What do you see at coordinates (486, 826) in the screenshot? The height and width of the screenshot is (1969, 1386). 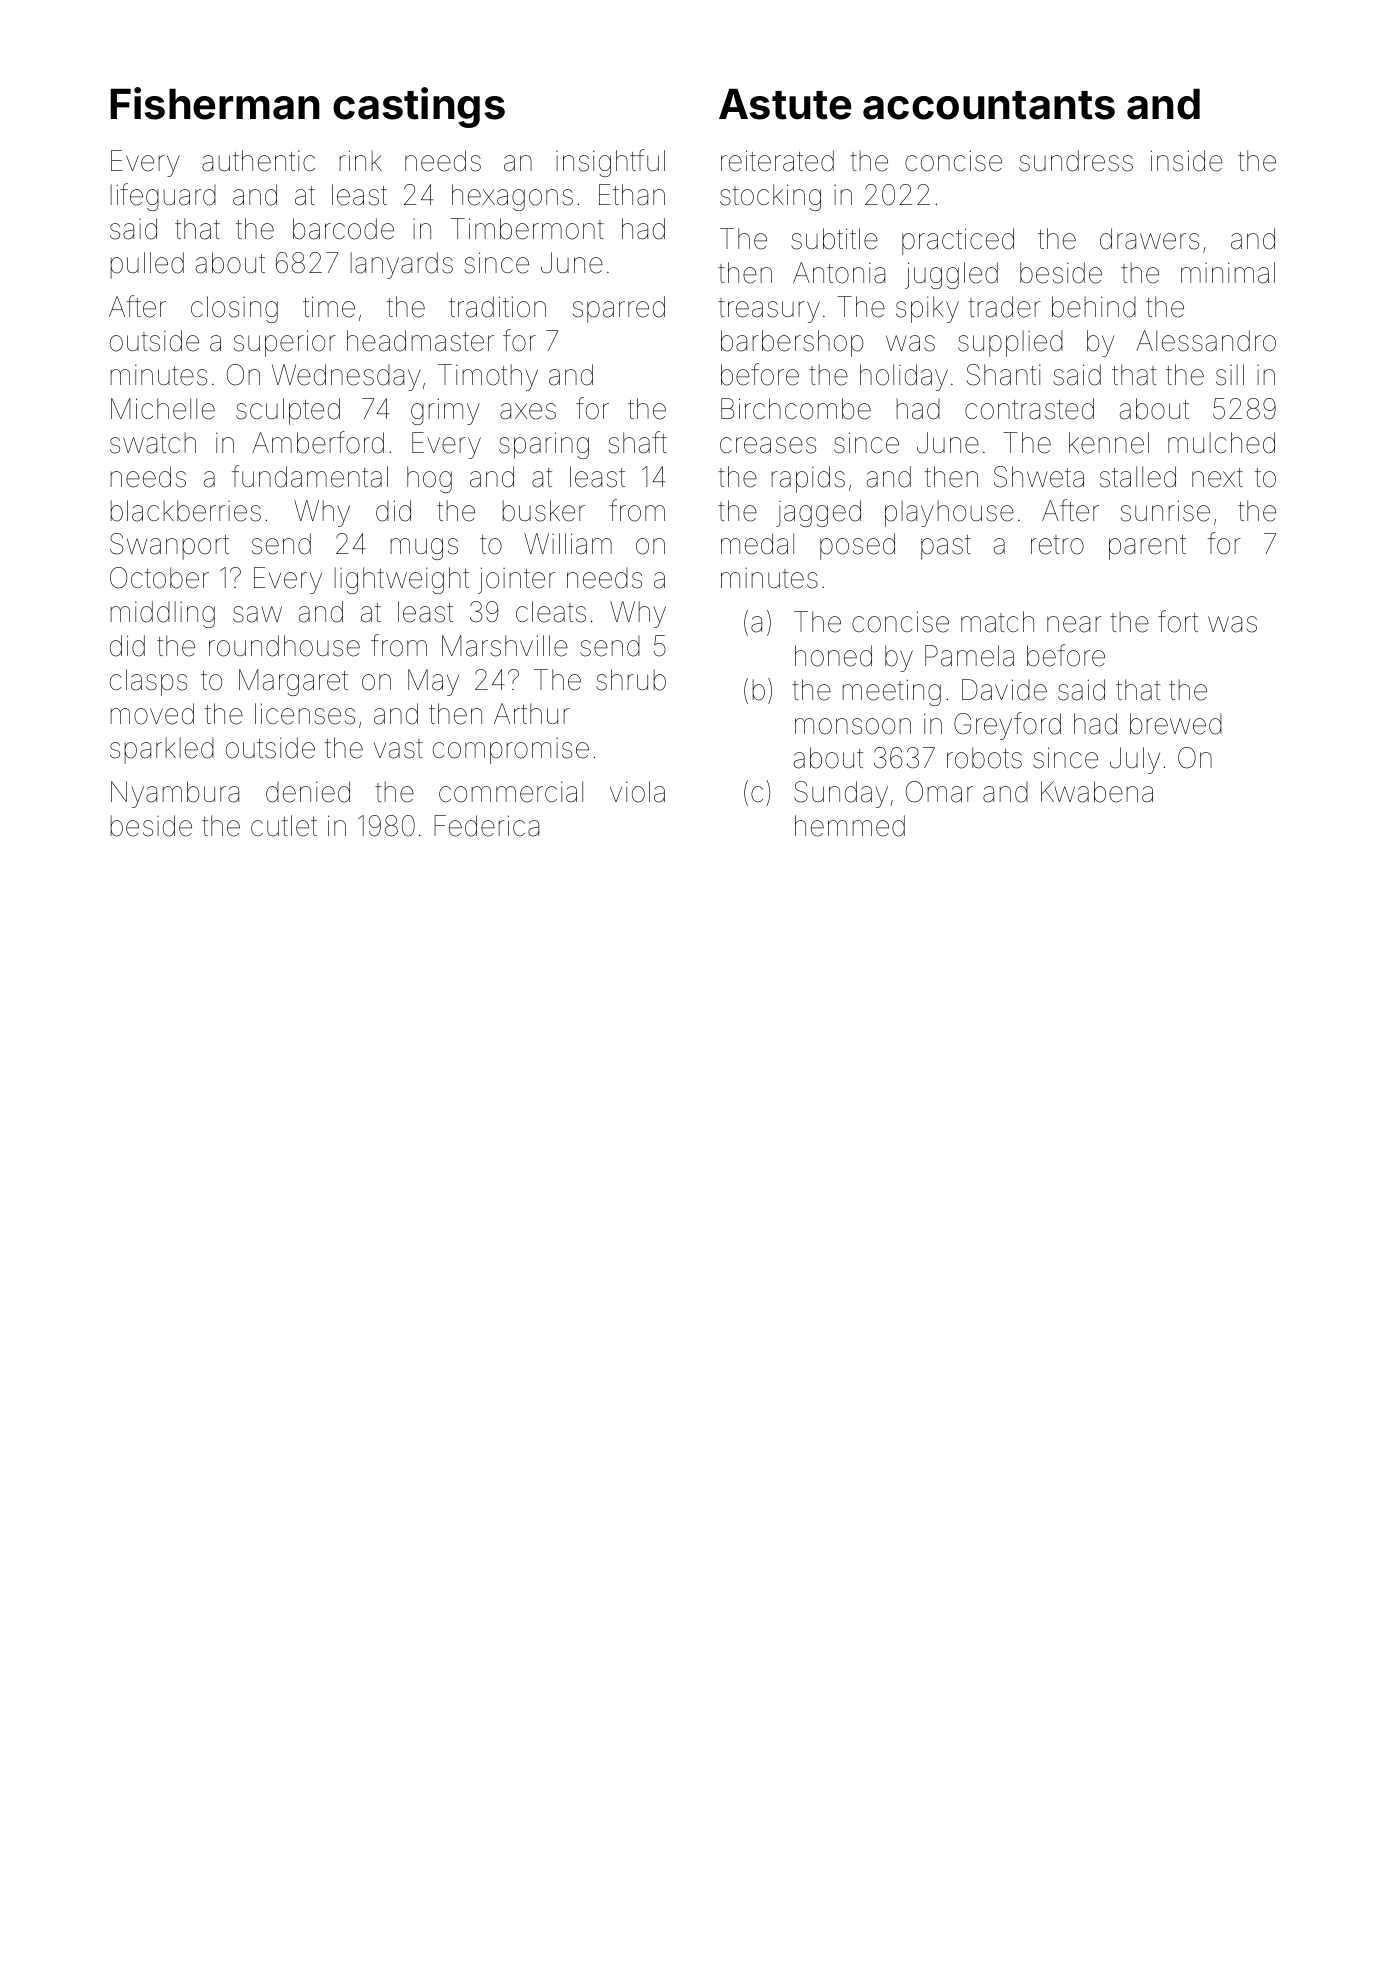 I see `Federica` at bounding box center [486, 826].
